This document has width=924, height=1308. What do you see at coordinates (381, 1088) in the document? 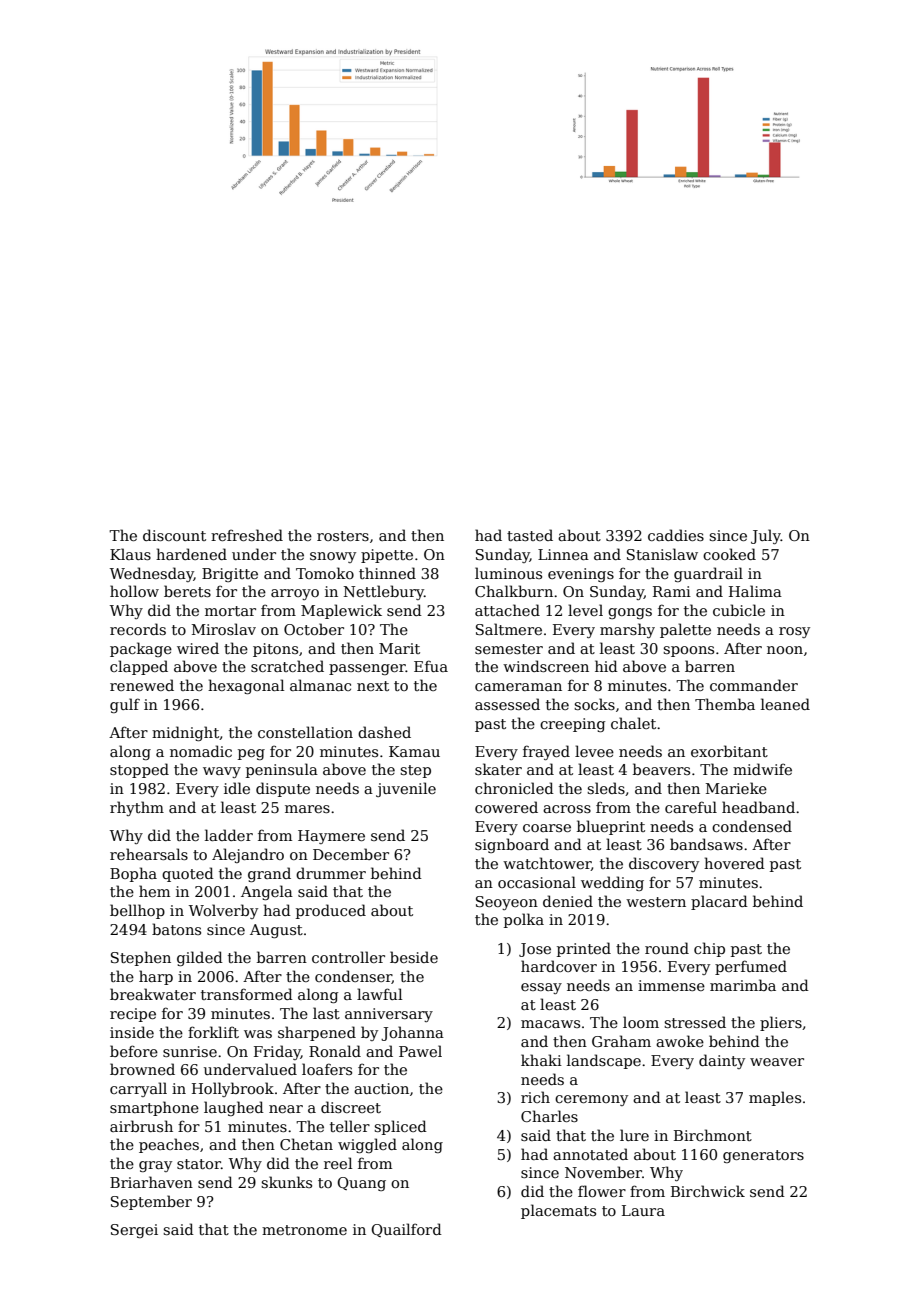
I see `auction` at bounding box center [381, 1088].
